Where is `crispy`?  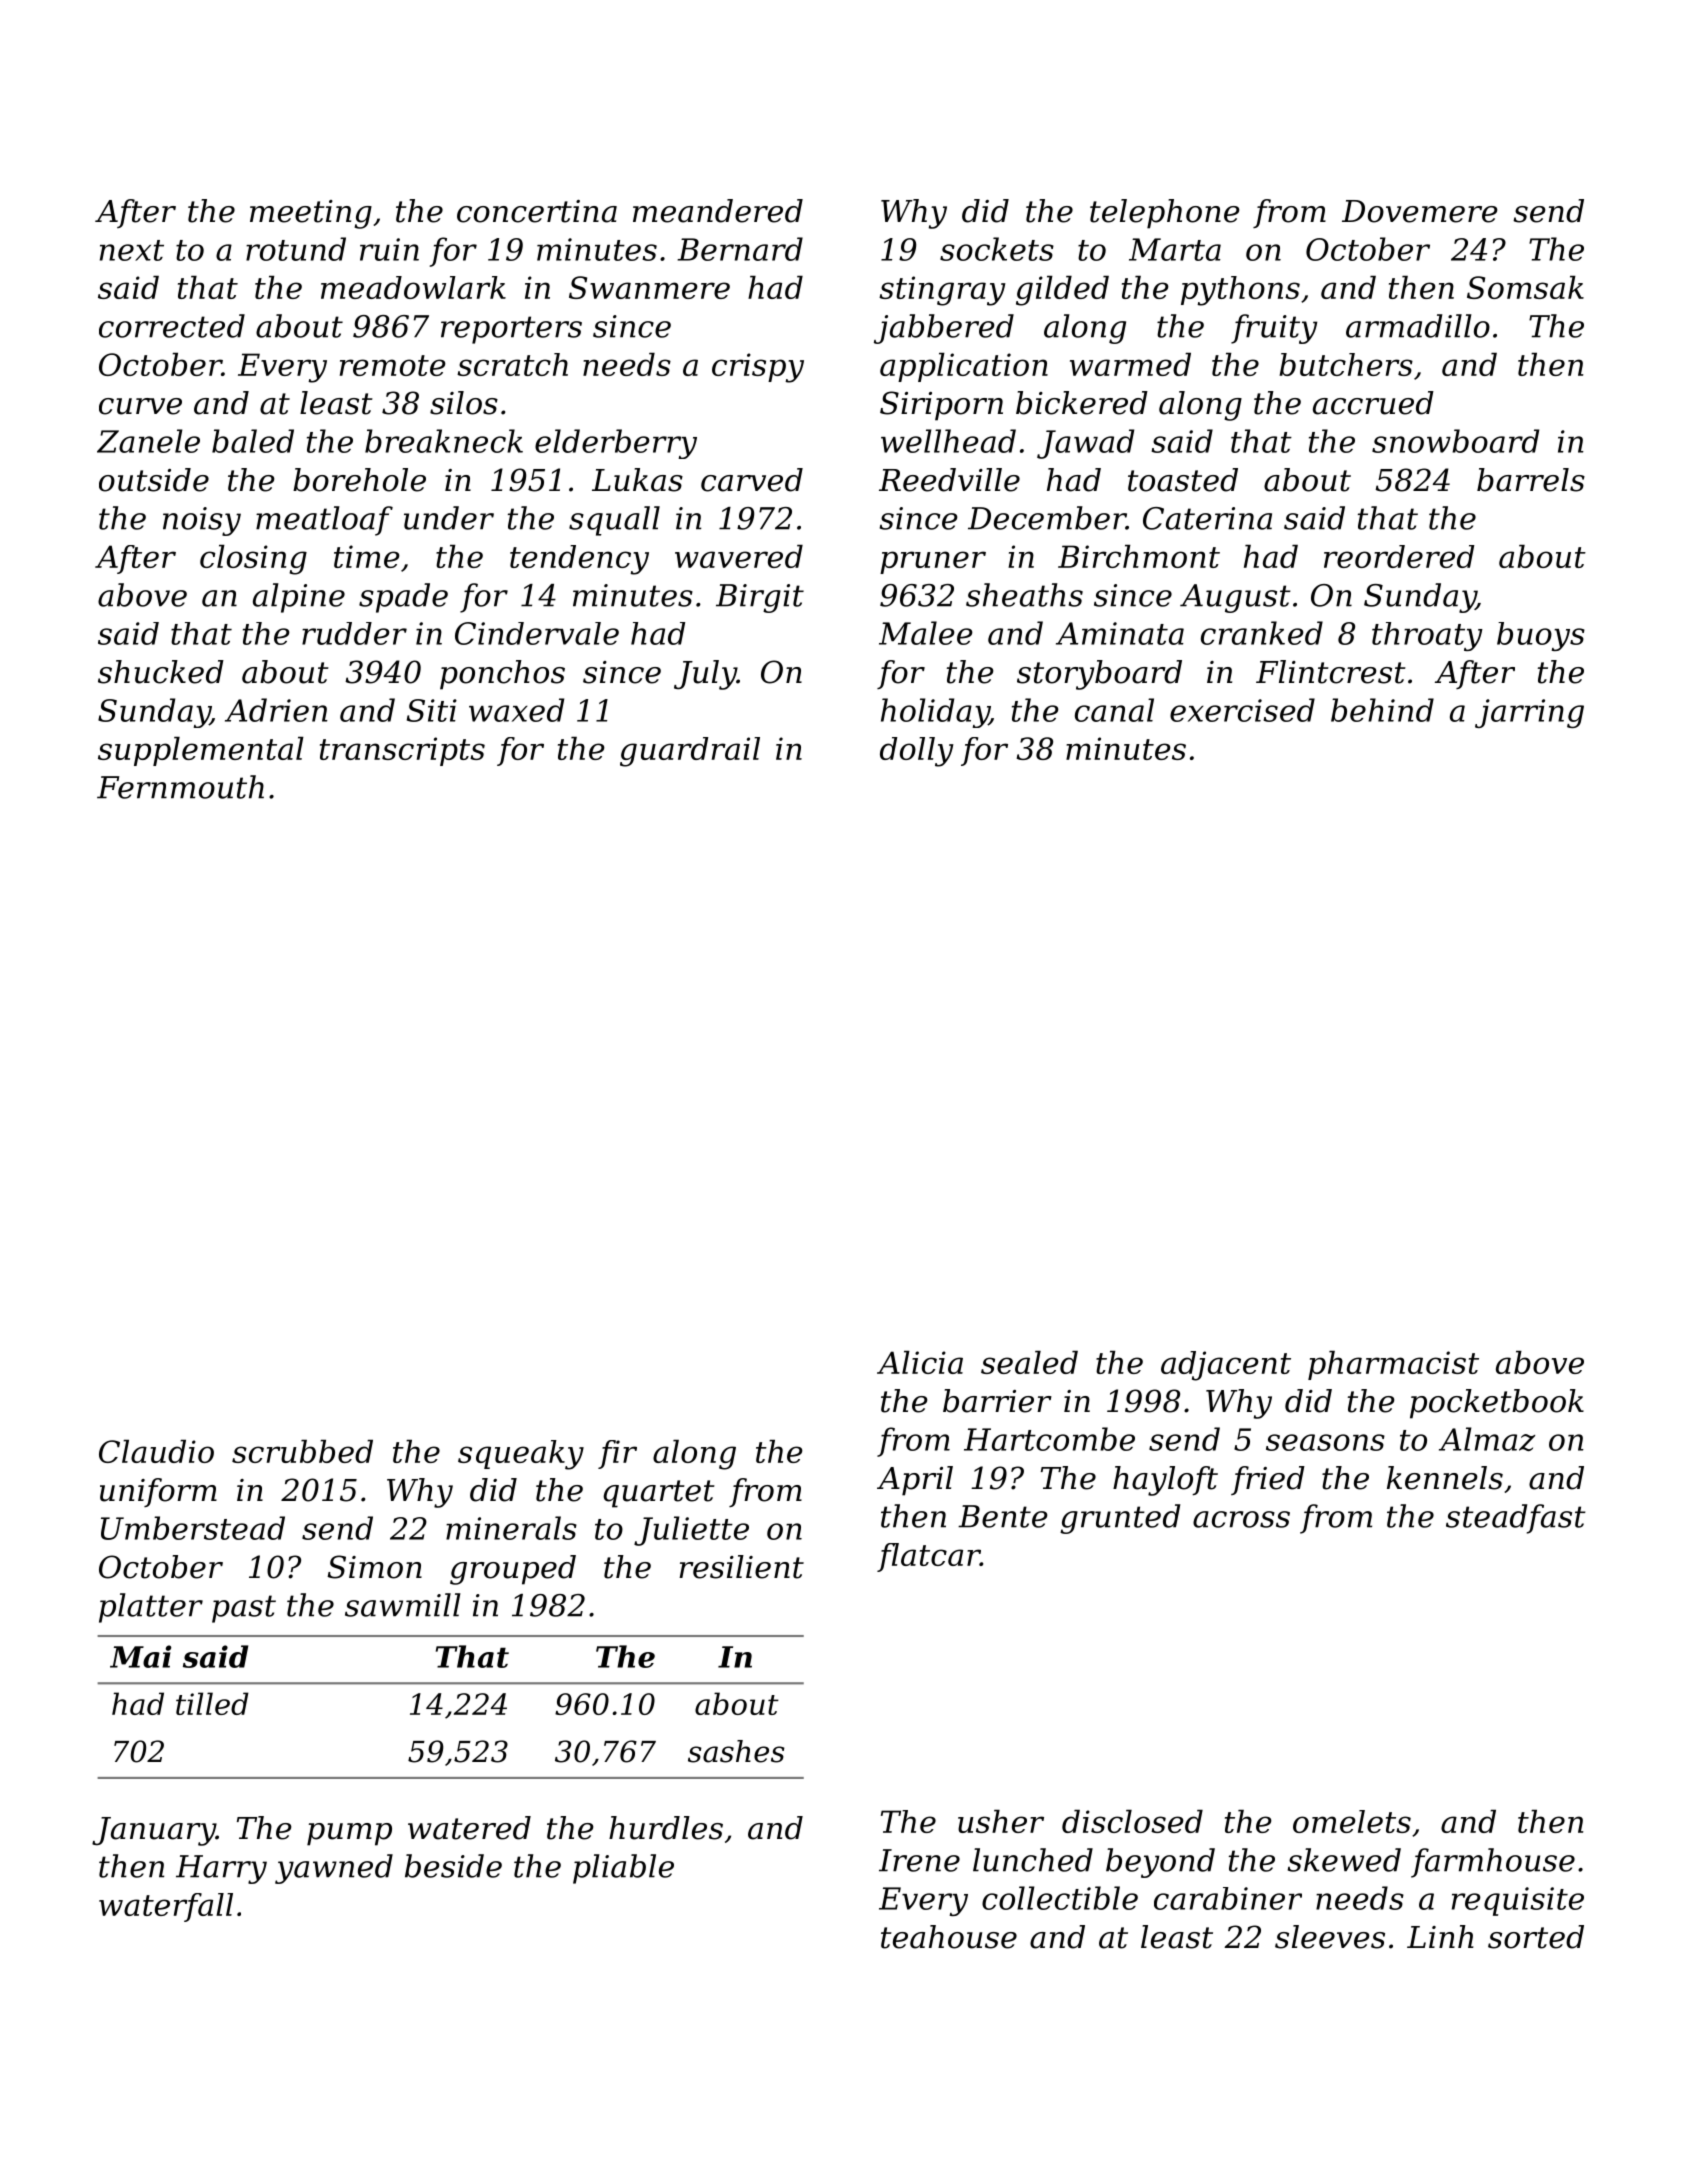
crispy is located at coordinates (758, 368).
